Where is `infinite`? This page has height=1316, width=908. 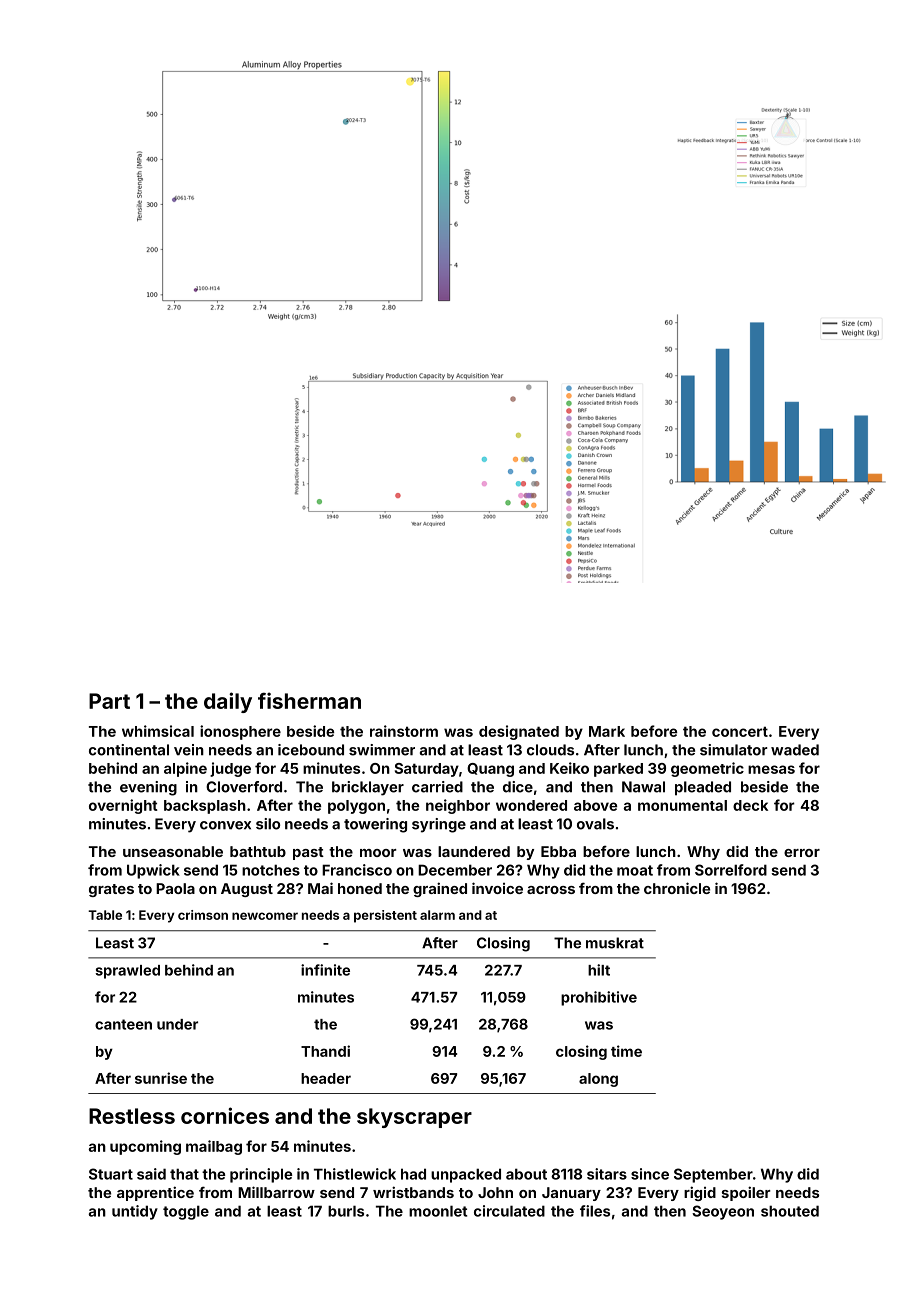 infinite is located at coordinates (325, 970).
